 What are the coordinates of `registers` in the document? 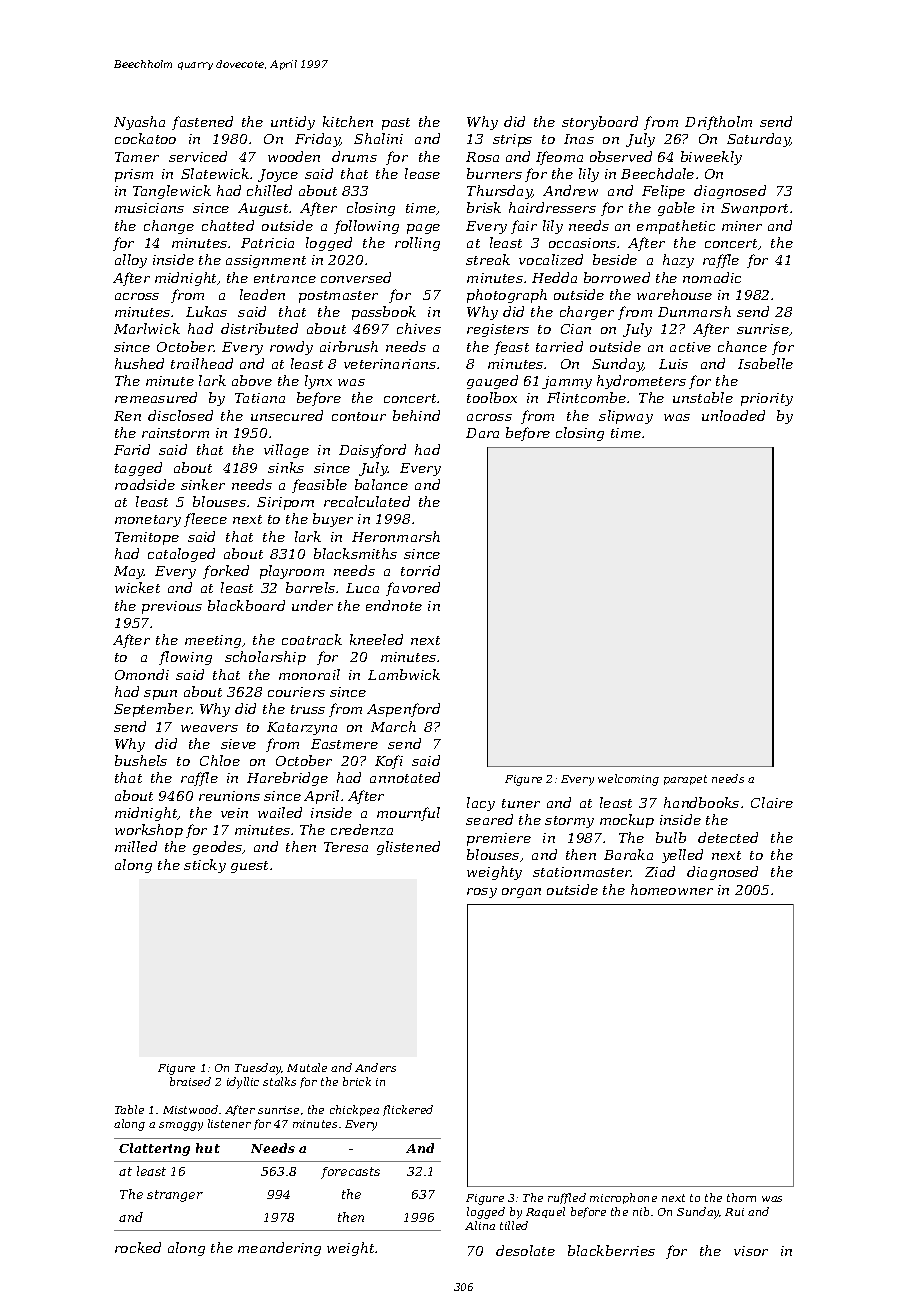 It's located at (498, 330).
